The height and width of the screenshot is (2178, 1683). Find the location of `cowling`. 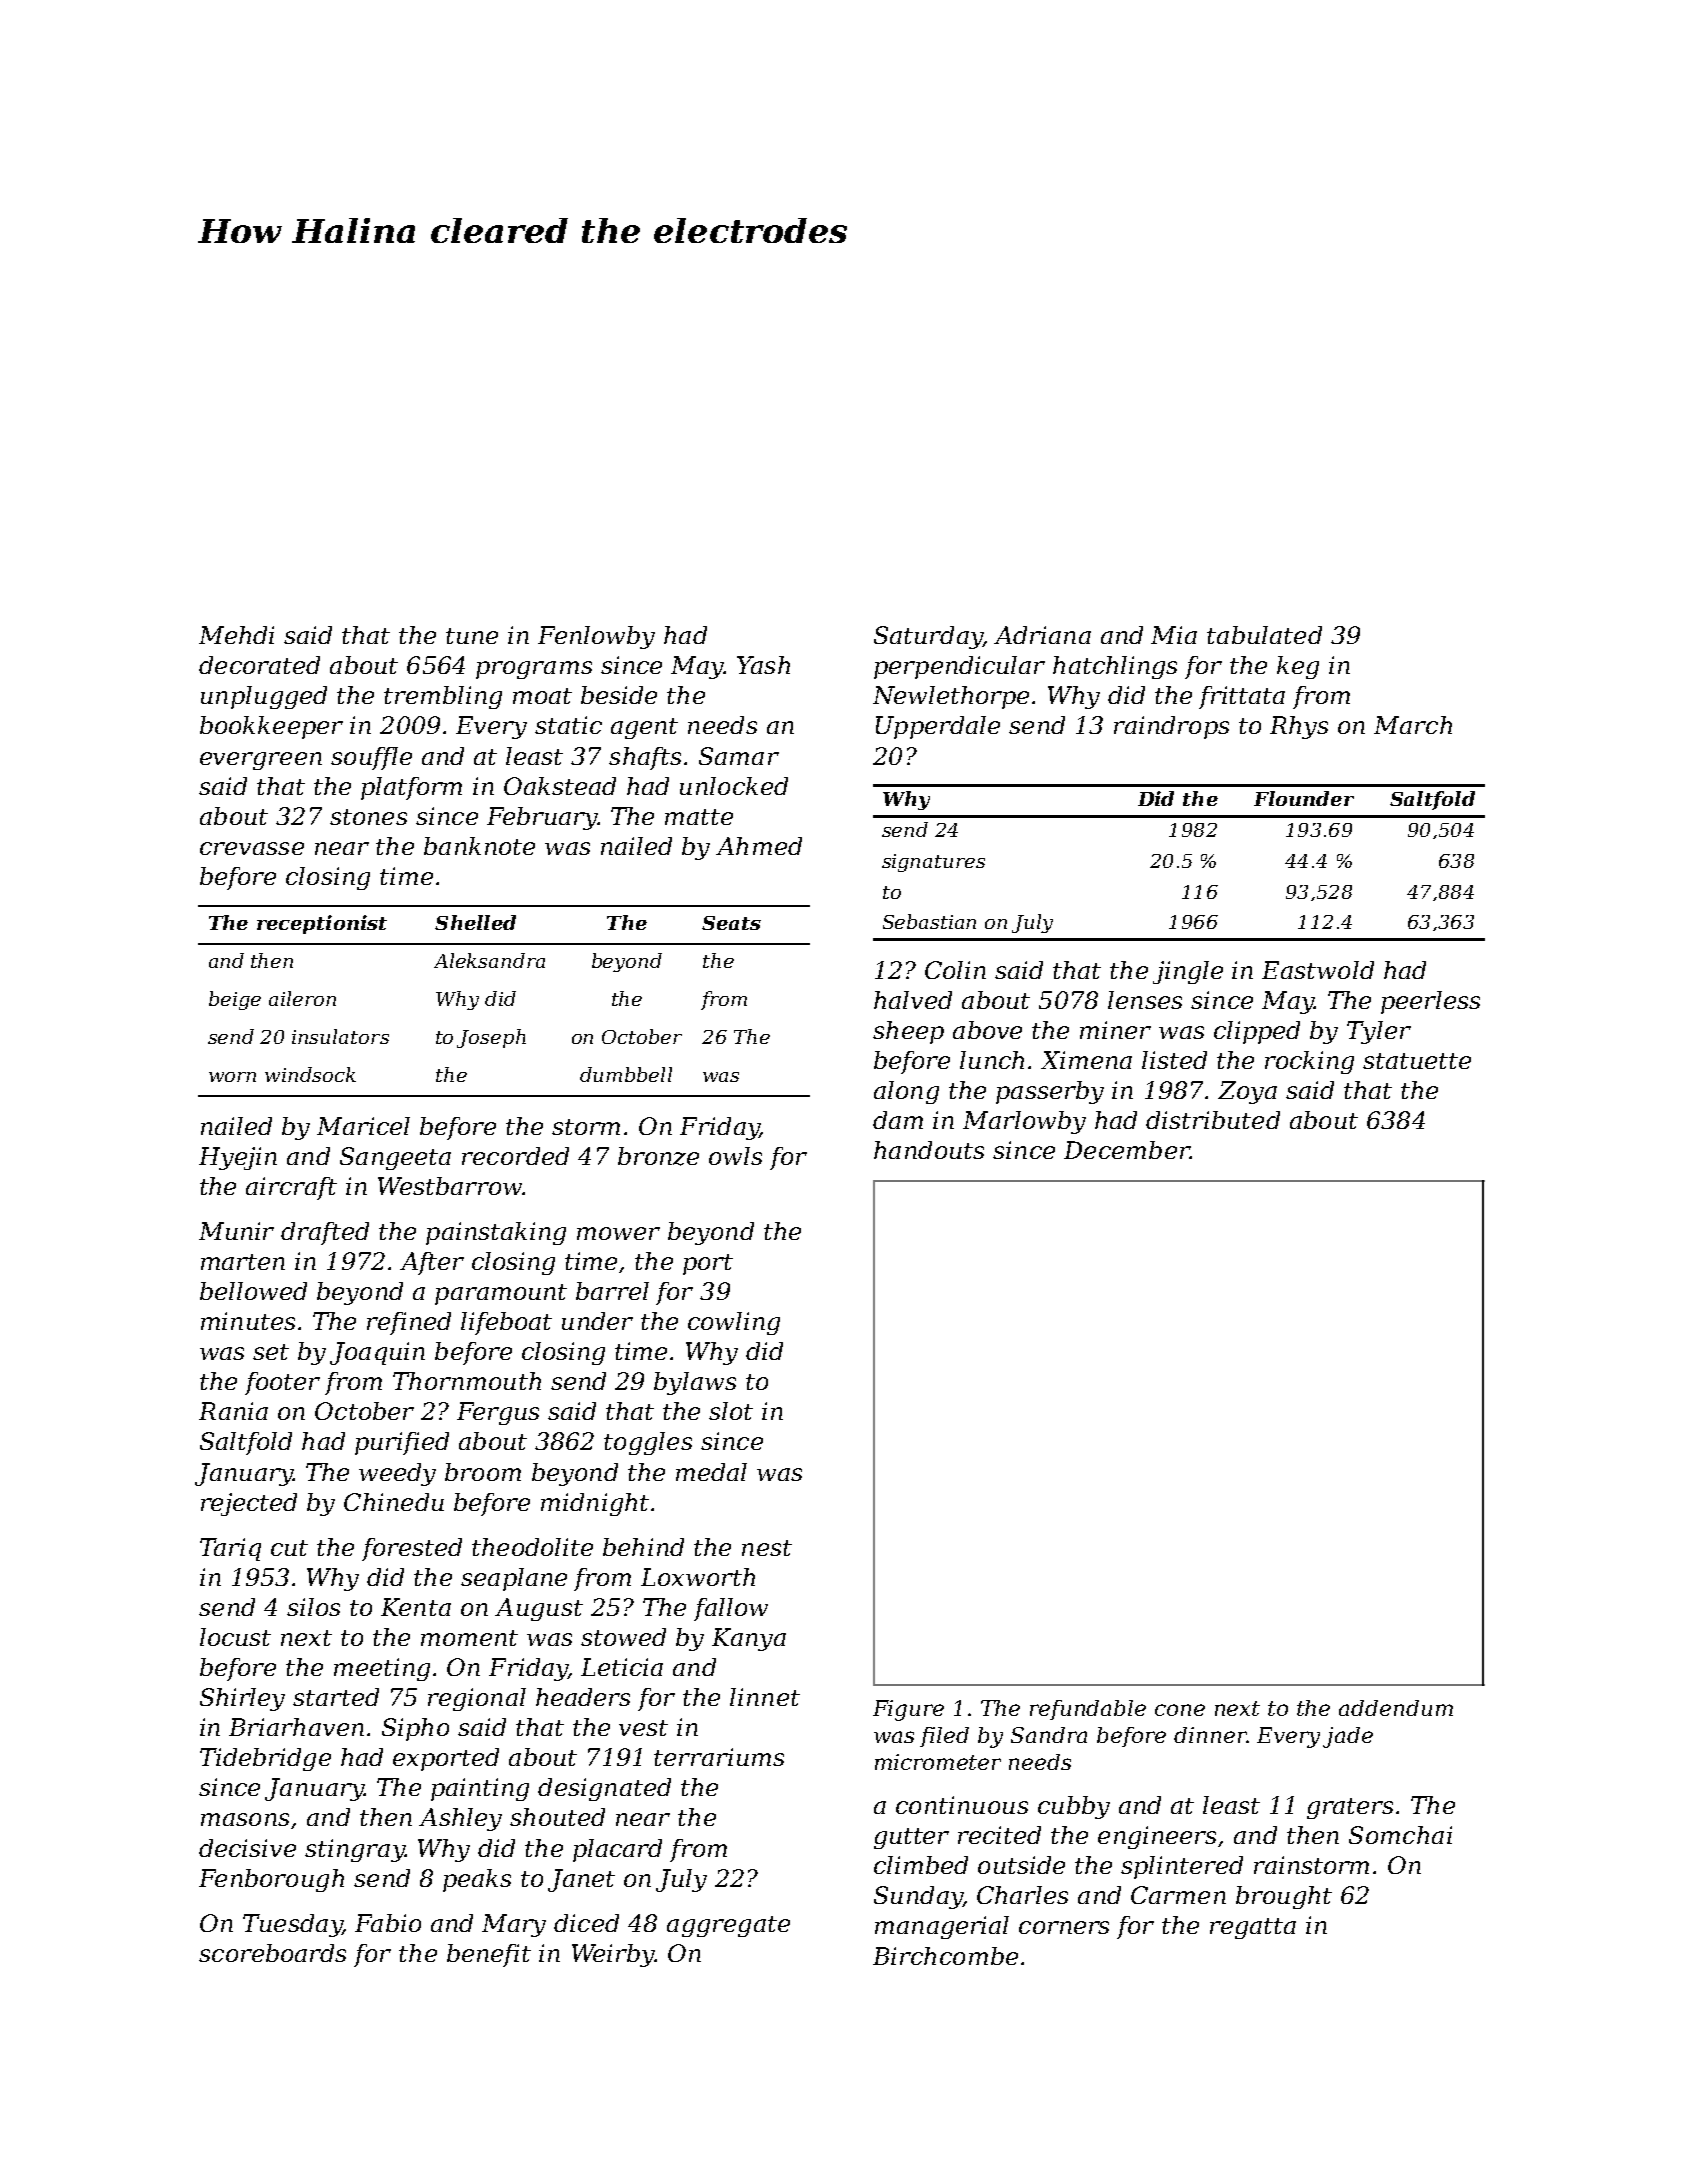

cowling is located at coordinates (734, 1323).
